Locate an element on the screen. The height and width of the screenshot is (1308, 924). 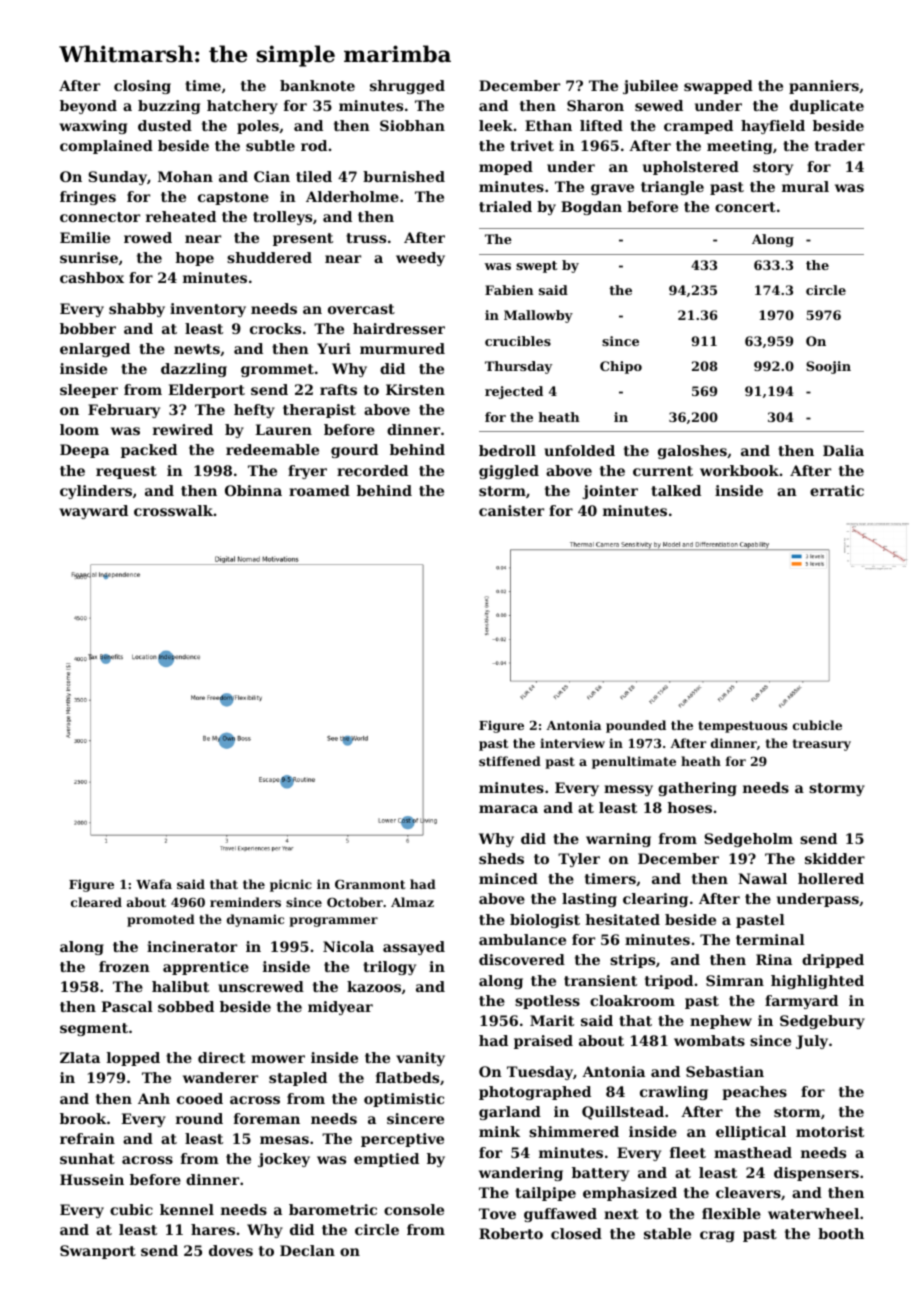
Soojin is located at coordinates (828, 367).
